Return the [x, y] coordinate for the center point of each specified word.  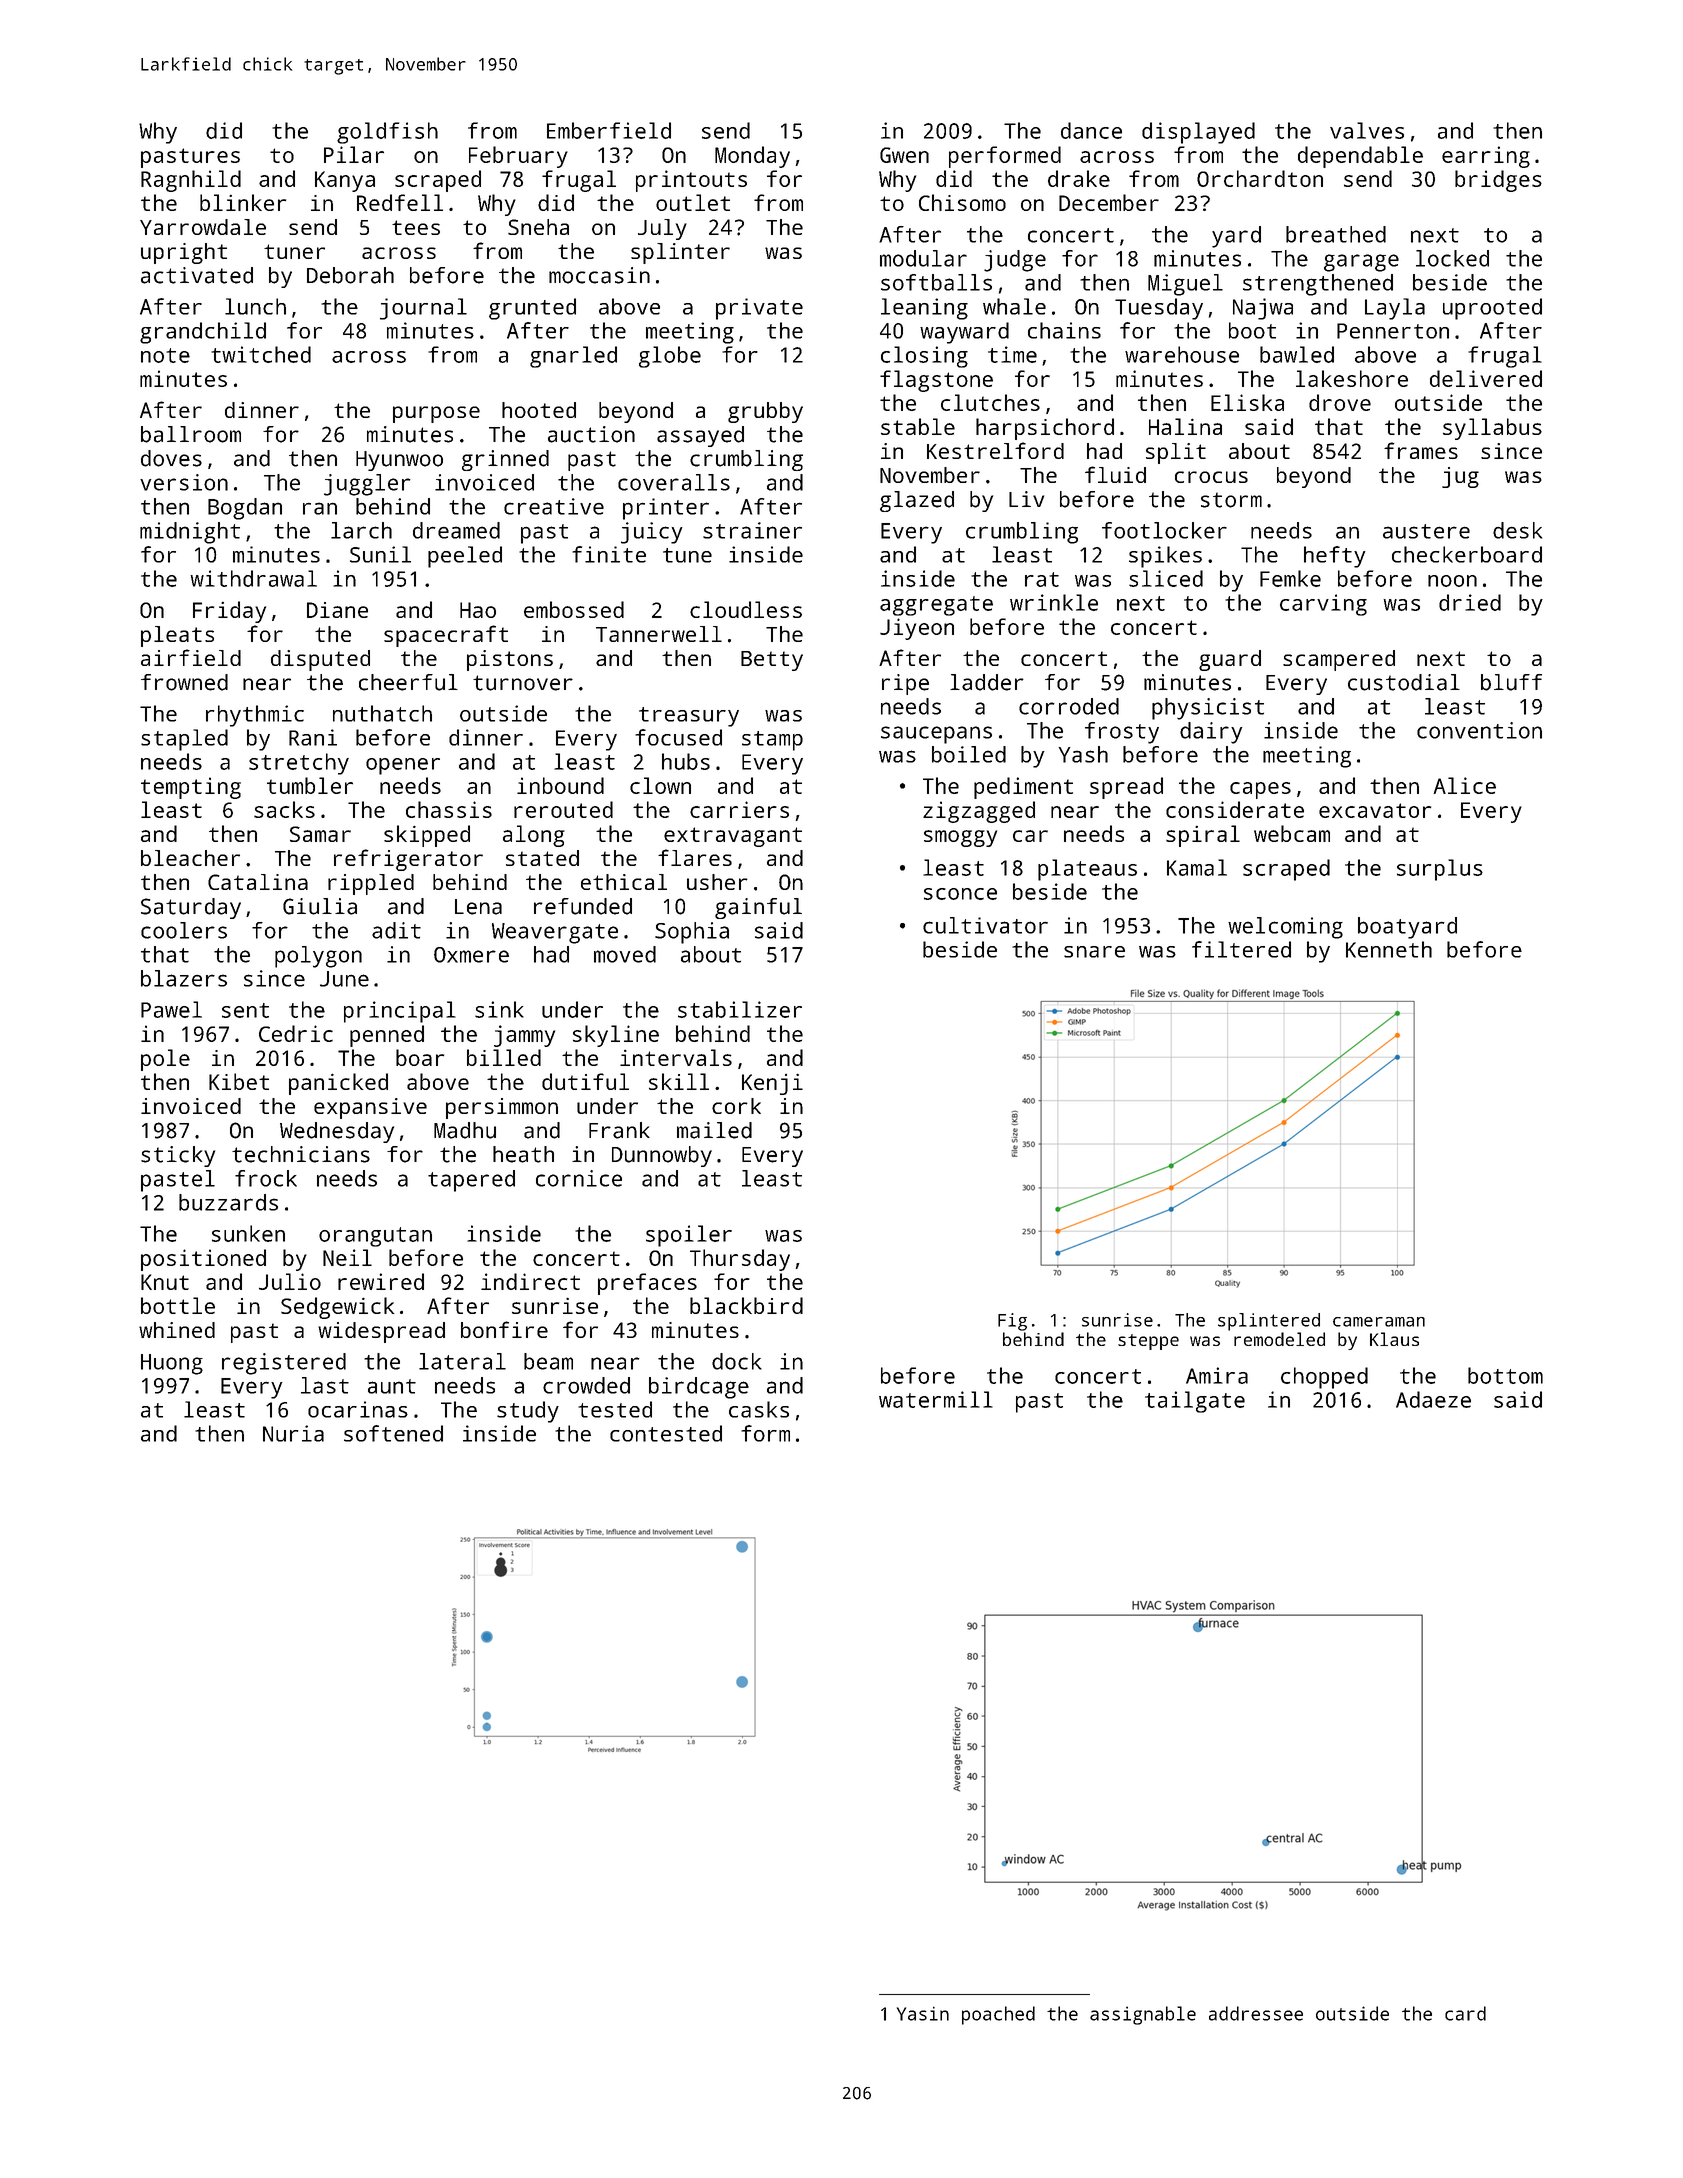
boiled [969, 754]
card [1465, 2013]
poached [998, 2015]
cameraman [1379, 1322]
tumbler [310, 785]
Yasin [923, 2014]
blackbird [746, 1305]
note [165, 355]
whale [1014, 306]
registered [284, 1364]
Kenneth [1389, 949]
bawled [1297, 354]
